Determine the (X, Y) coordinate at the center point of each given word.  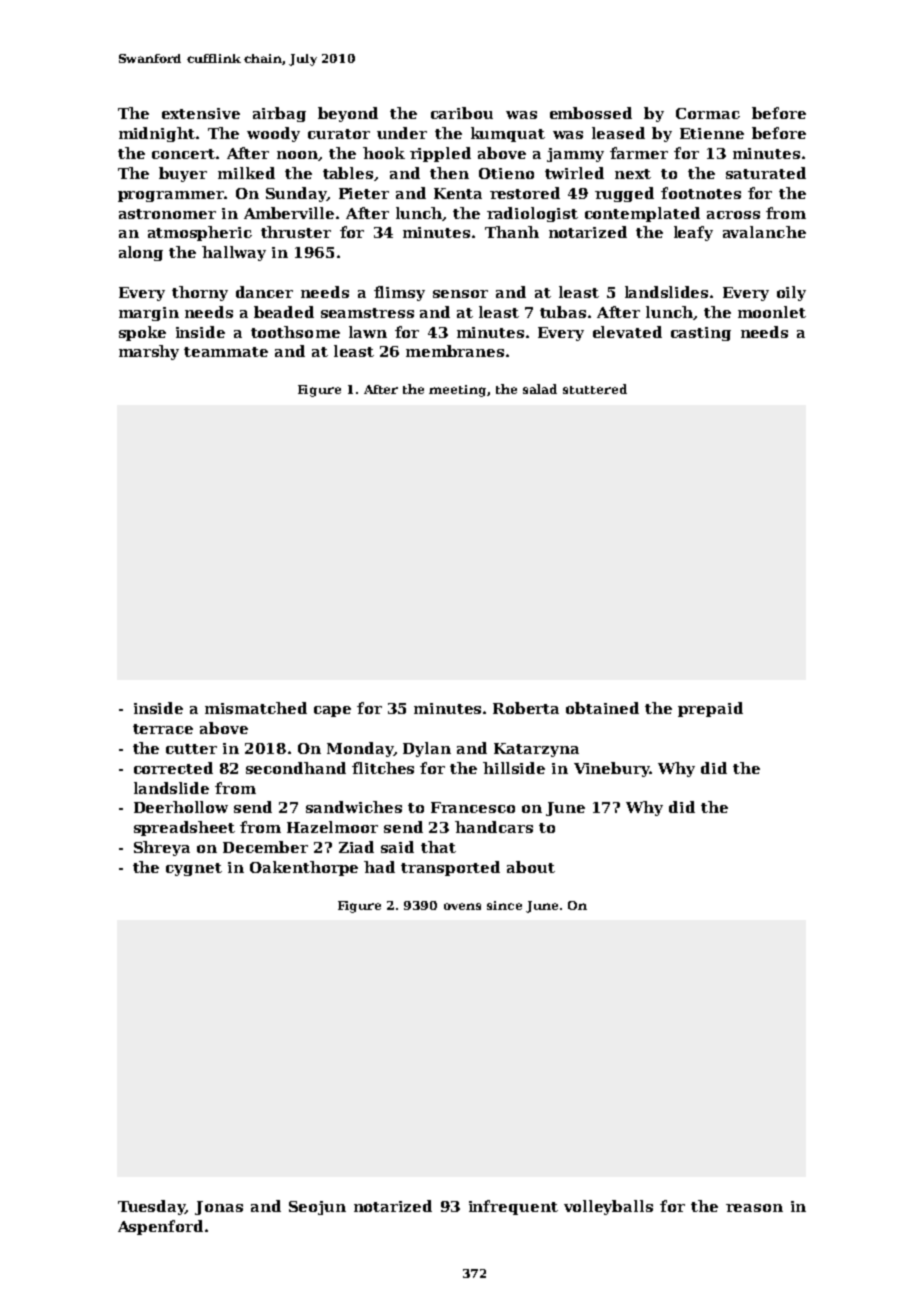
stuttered (595, 389)
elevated (627, 332)
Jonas (219, 1208)
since (504, 905)
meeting (457, 391)
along (141, 253)
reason (754, 1208)
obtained (602, 708)
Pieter (364, 193)
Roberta (526, 708)
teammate (226, 352)
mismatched (256, 708)
